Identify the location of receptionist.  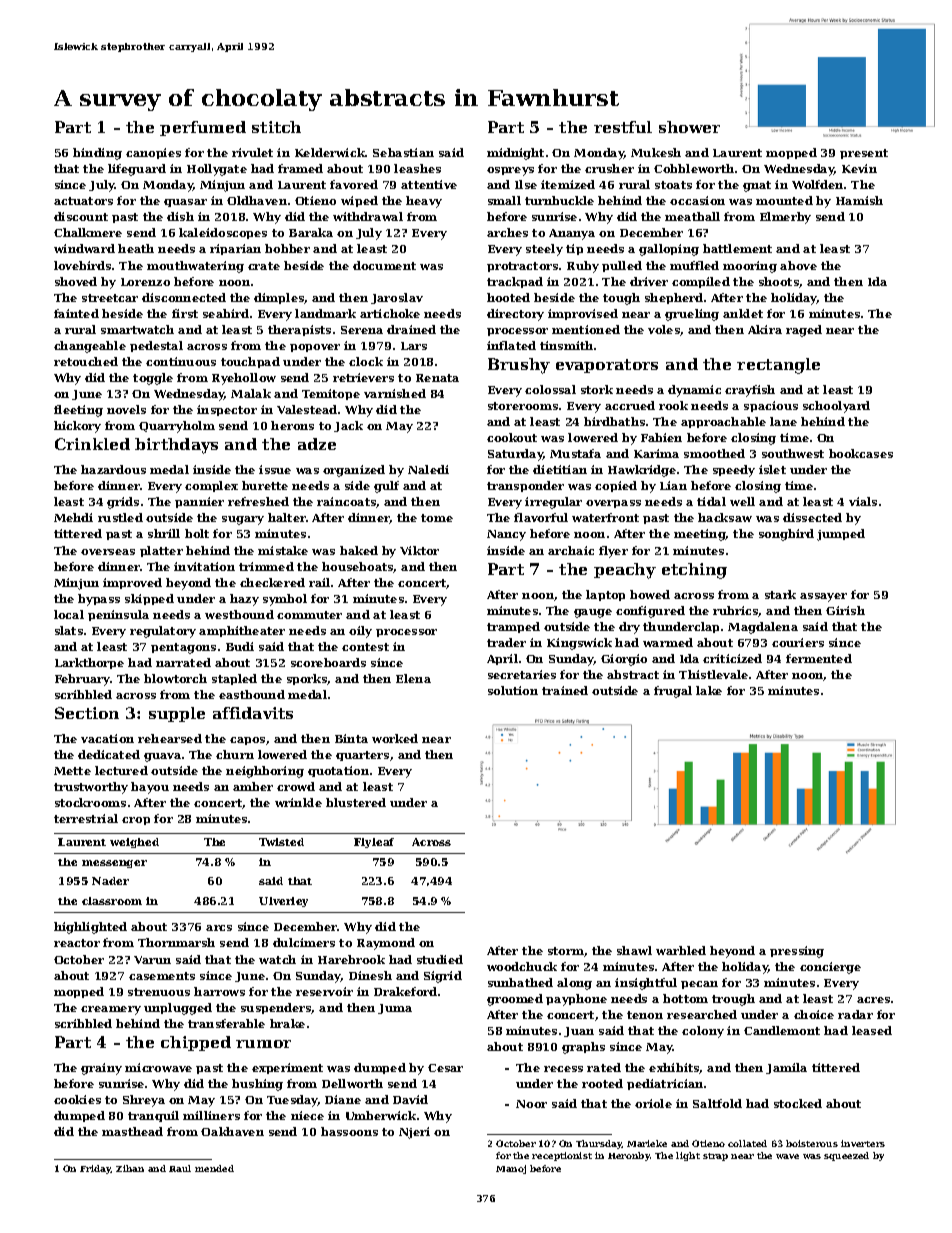
(562, 1156).
